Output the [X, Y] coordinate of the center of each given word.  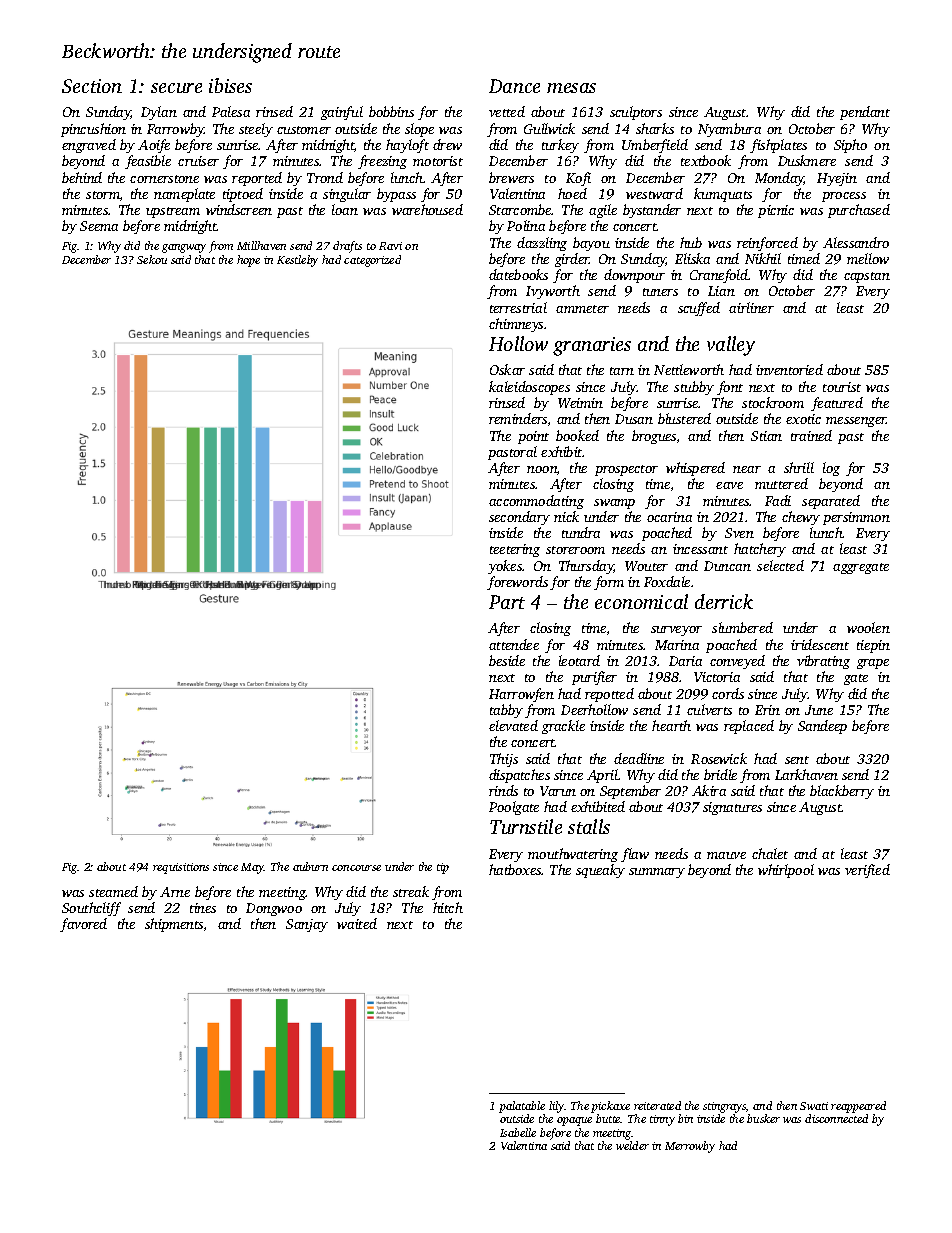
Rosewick [719, 758]
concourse [356, 868]
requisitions [181, 868]
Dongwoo [274, 909]
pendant [865, 113]
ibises [230, 85]
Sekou [152, 259]
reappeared [858, 1107]
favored [83, 925]
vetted [507, 111]
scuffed [699, 309]
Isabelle [518, 1132]
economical [641, 601]
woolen [868, 627]
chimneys [516, 325]
